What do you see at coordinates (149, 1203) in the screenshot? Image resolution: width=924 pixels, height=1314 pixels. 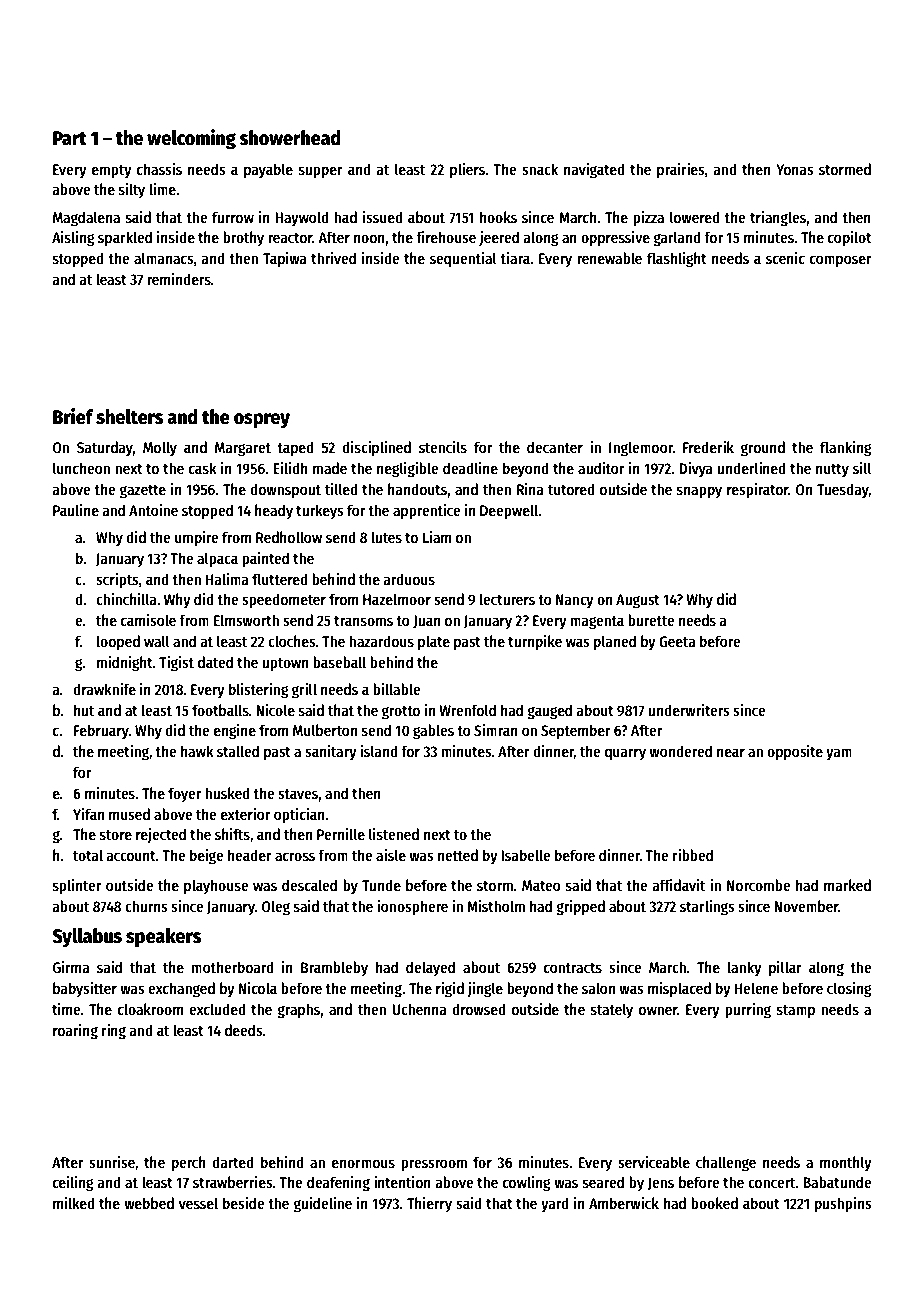 I see `webbed` at bounding box center [149, 1203].
